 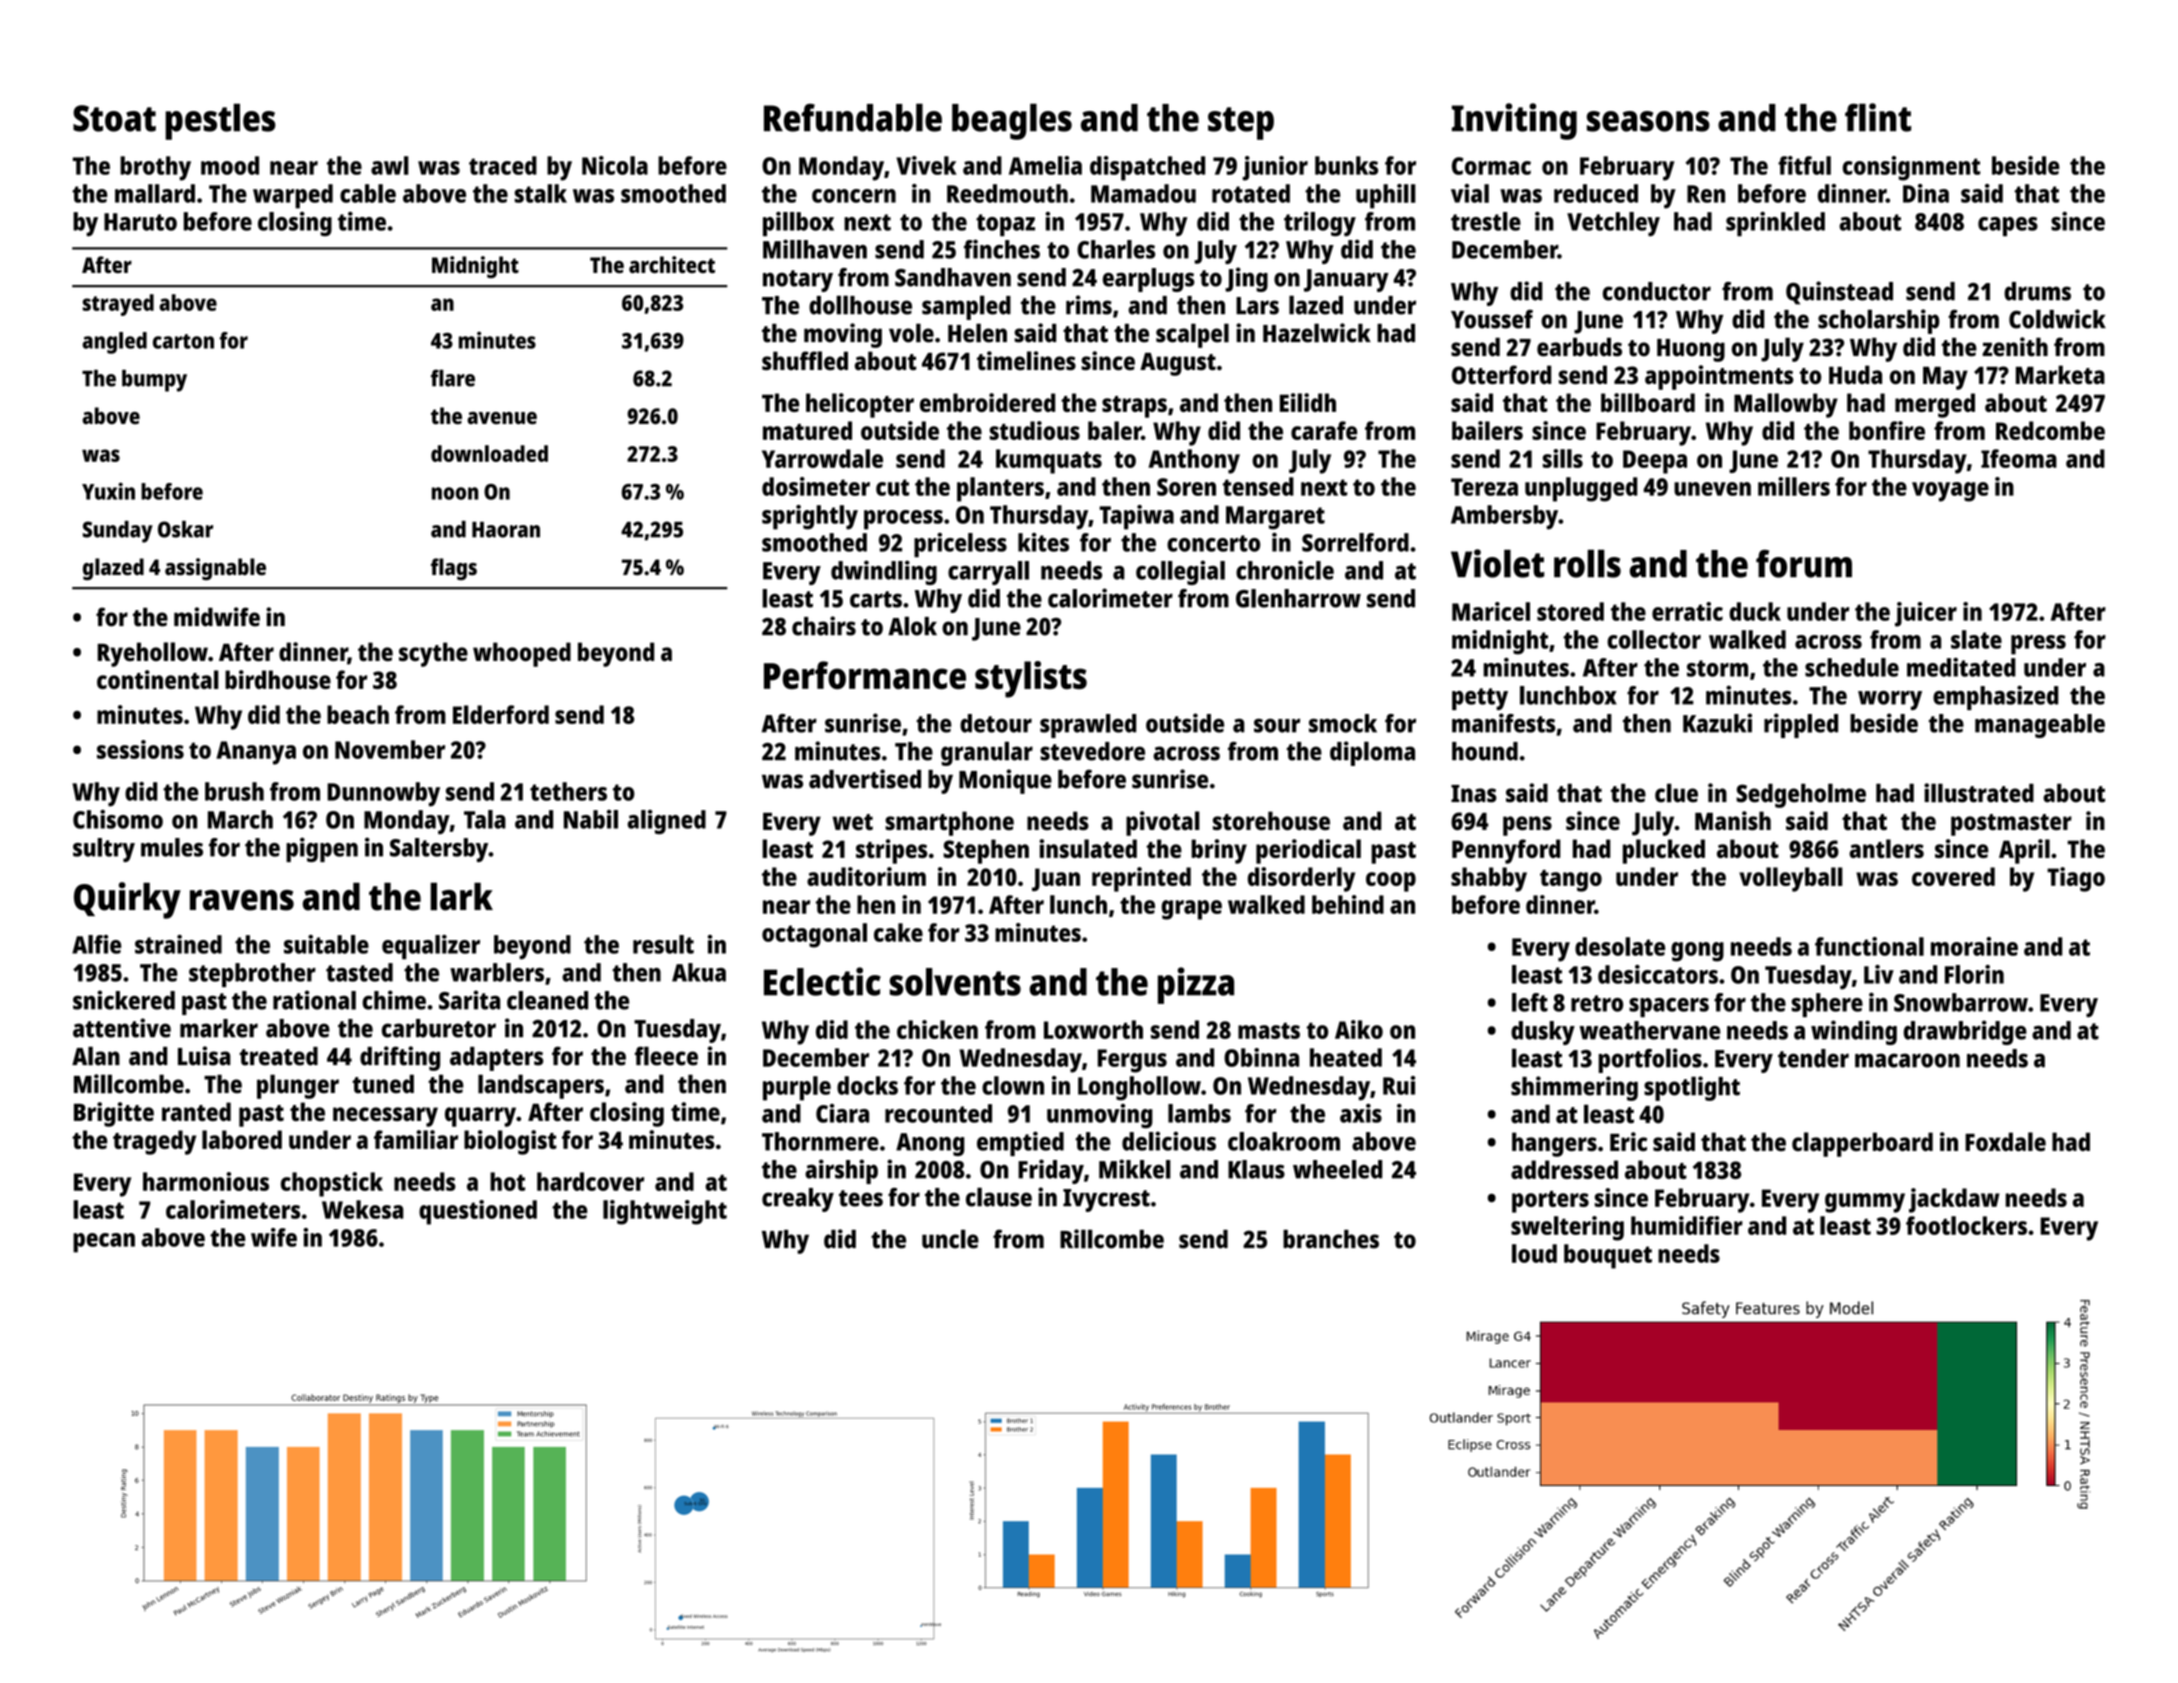 What do you see at coordinates (1935, 405) in the page?
I see `merged` at bounding box center [1935, 405].
